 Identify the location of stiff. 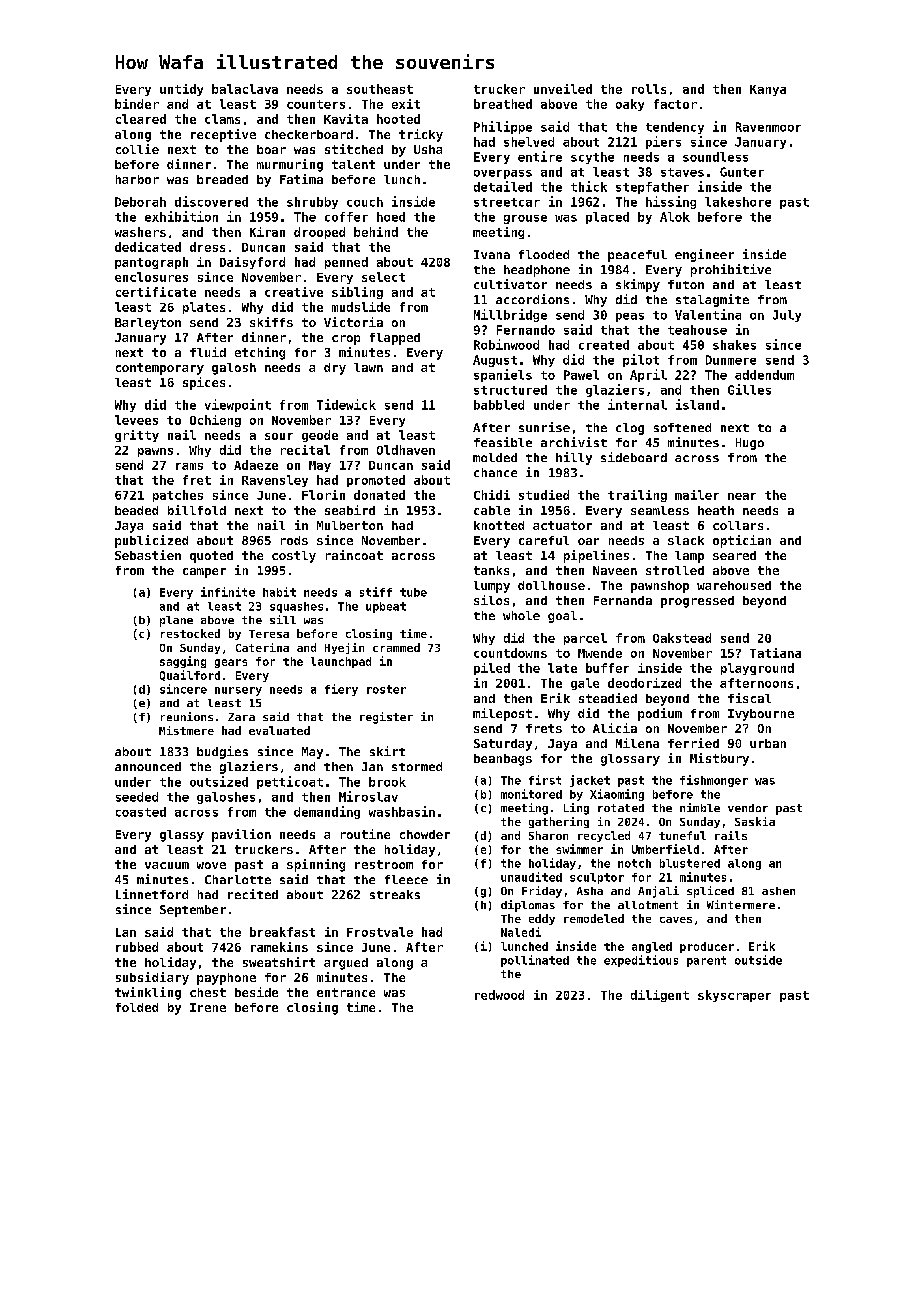
(376, 592).
